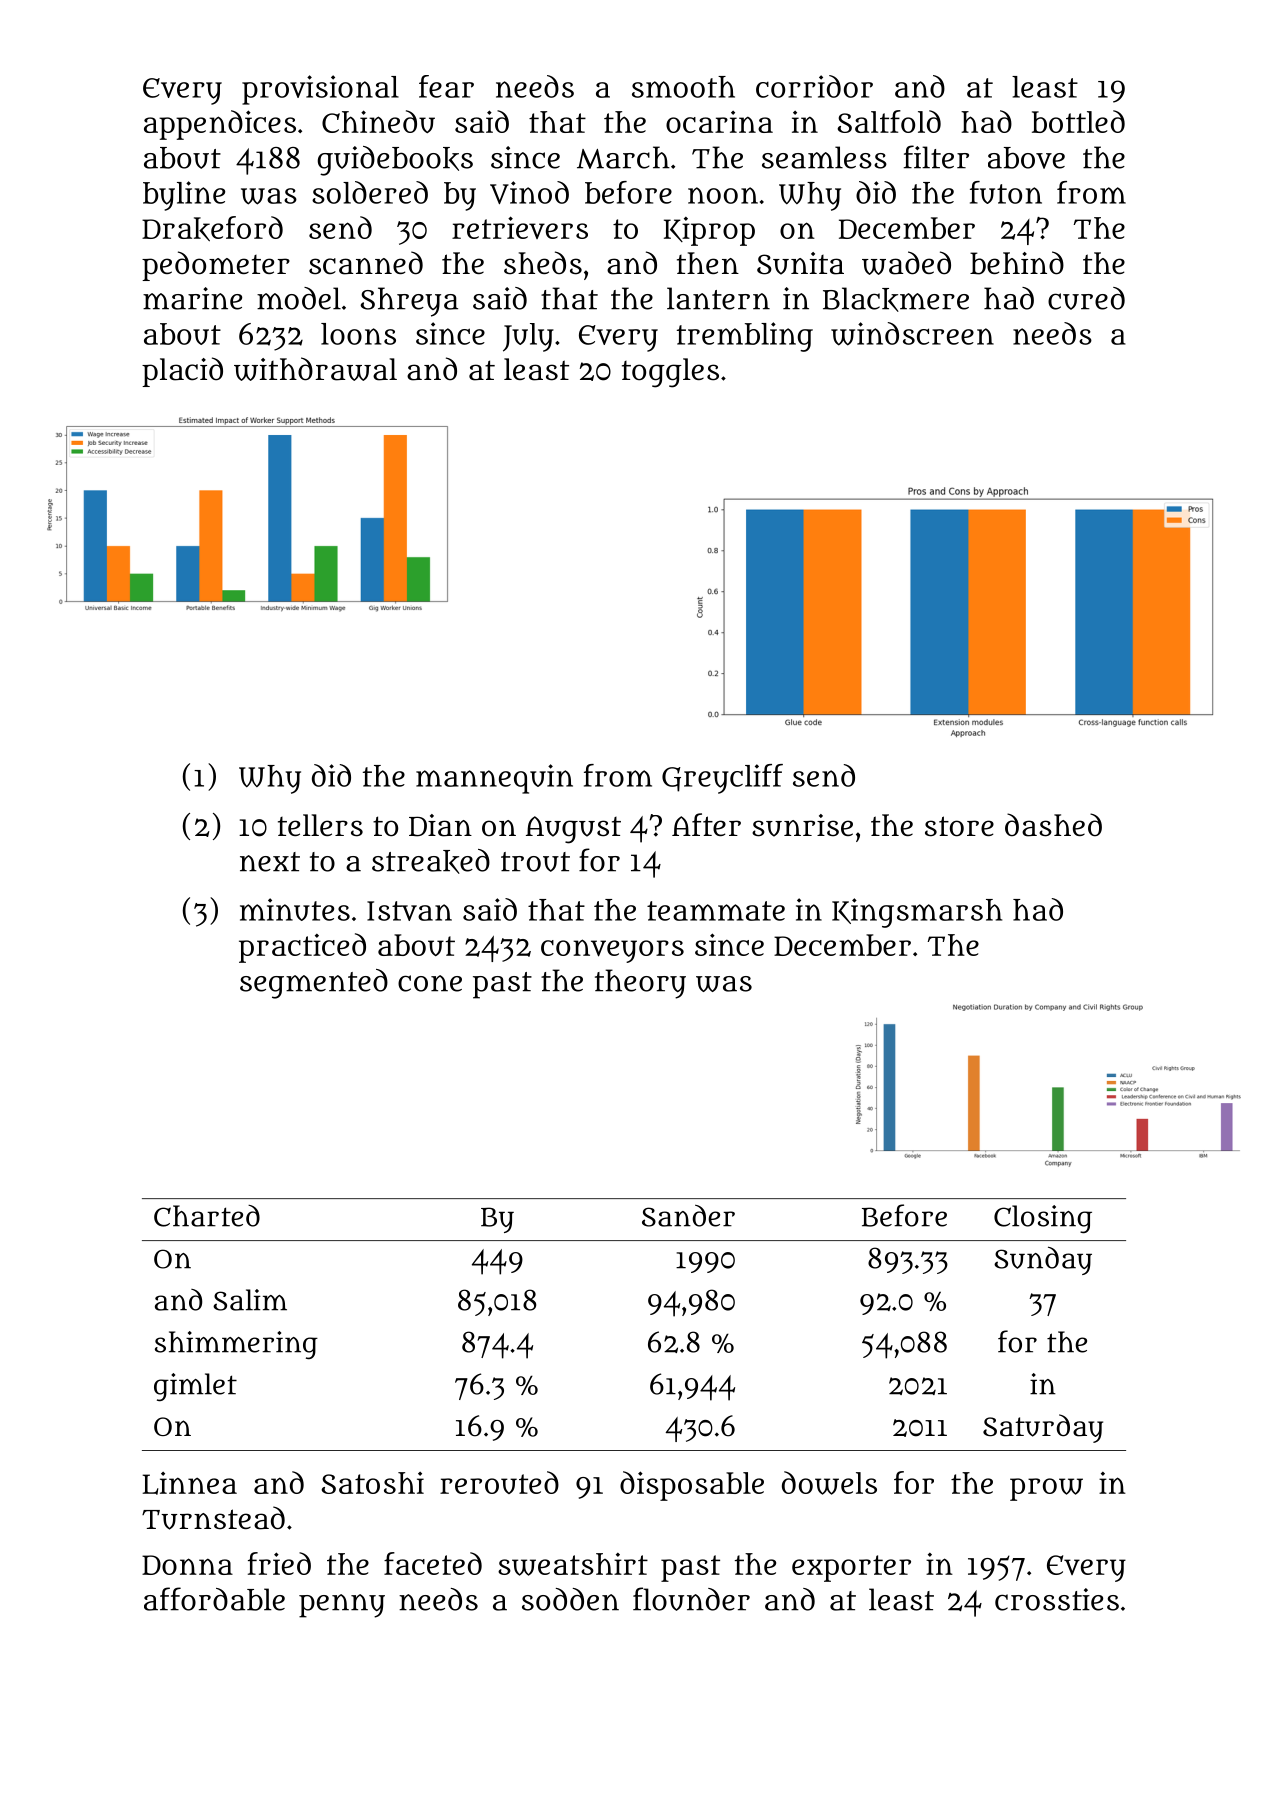 This screenshot has height=1794, width=1268. What do you see at coordinates (1043, 1219) in the screenshot?
I see `Closing` at bounding box center [1043, 1219].
